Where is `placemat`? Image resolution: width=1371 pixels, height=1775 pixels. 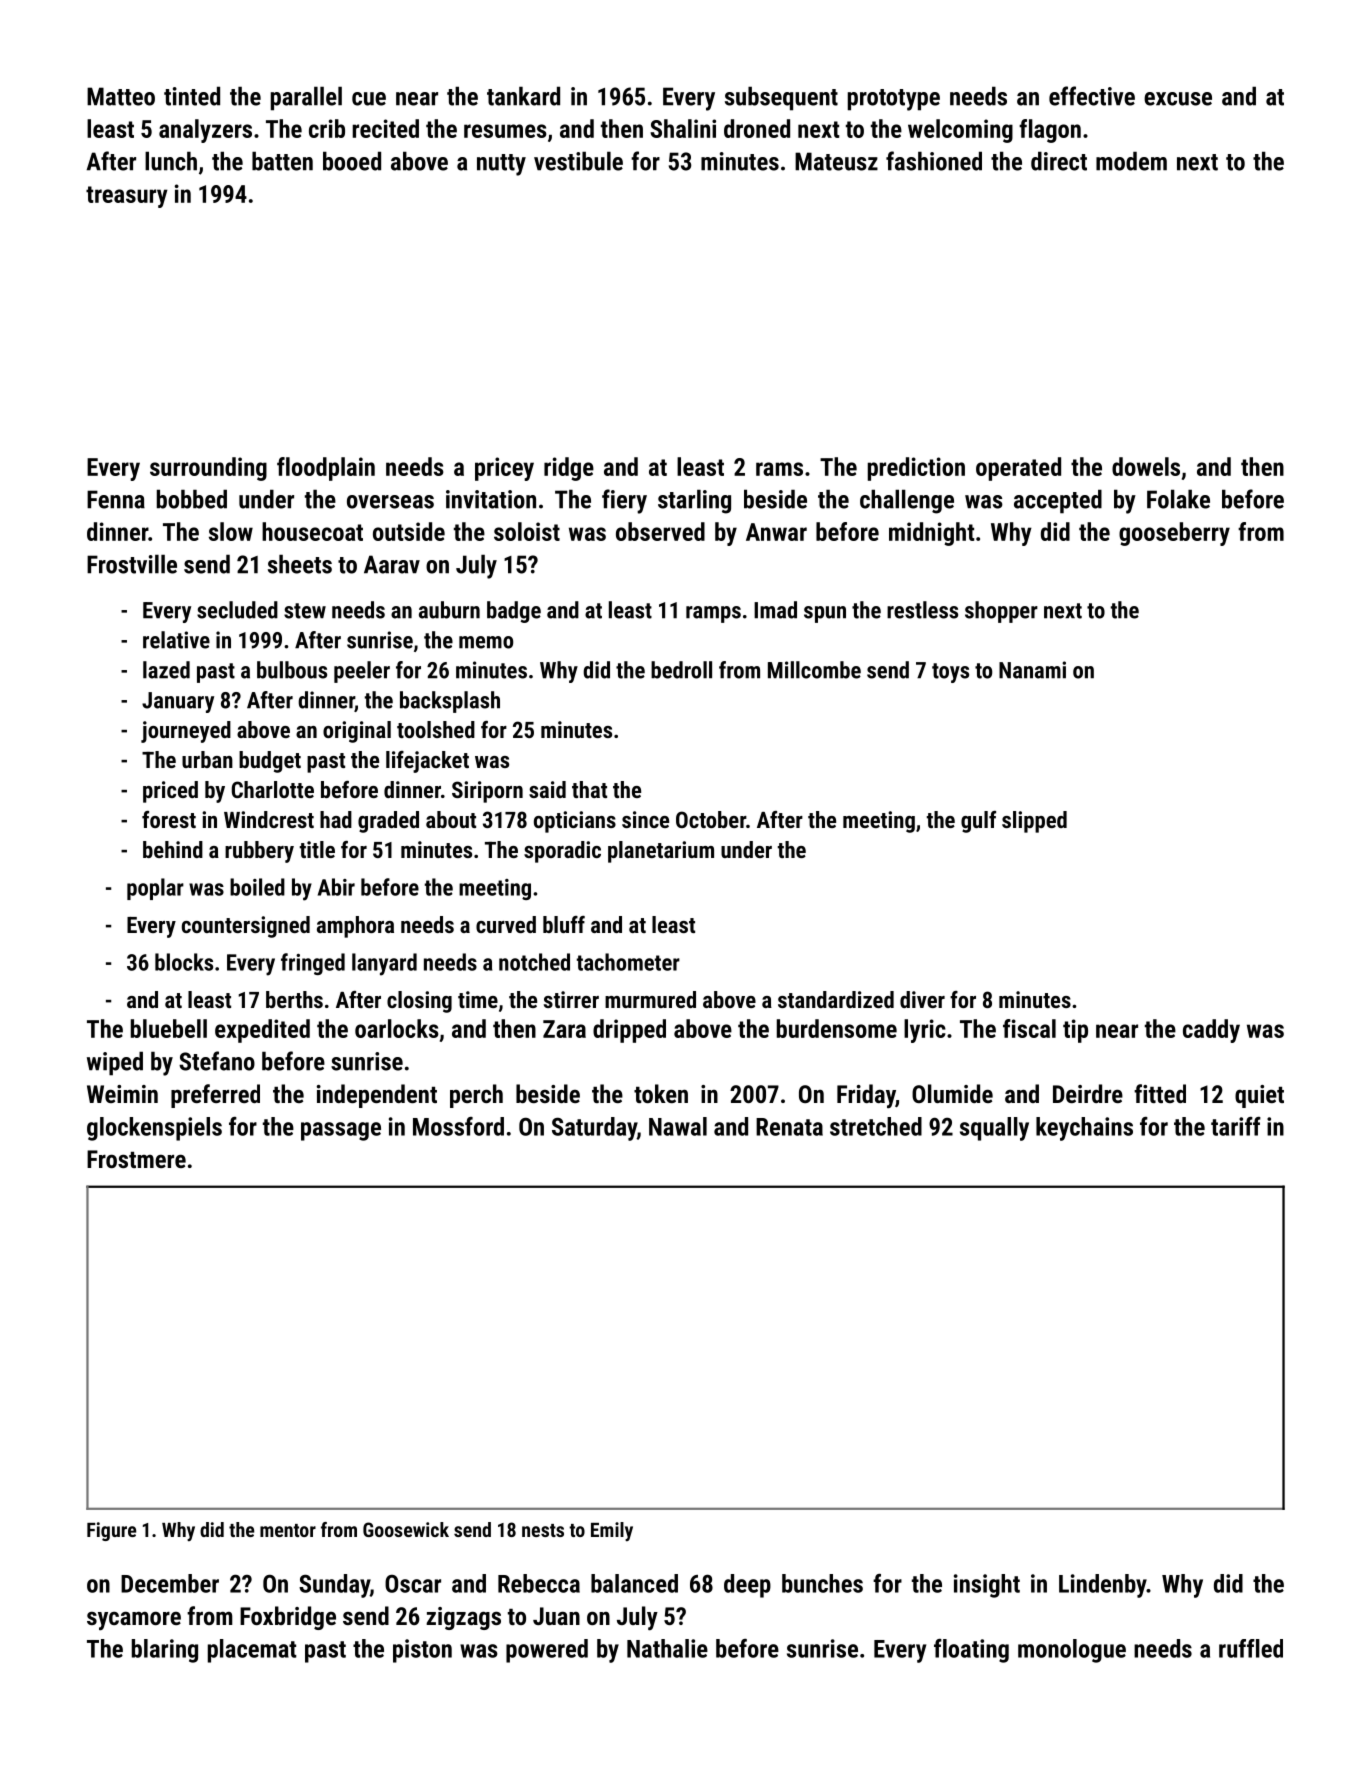 placemat is located at coordinates (252, 1651).
